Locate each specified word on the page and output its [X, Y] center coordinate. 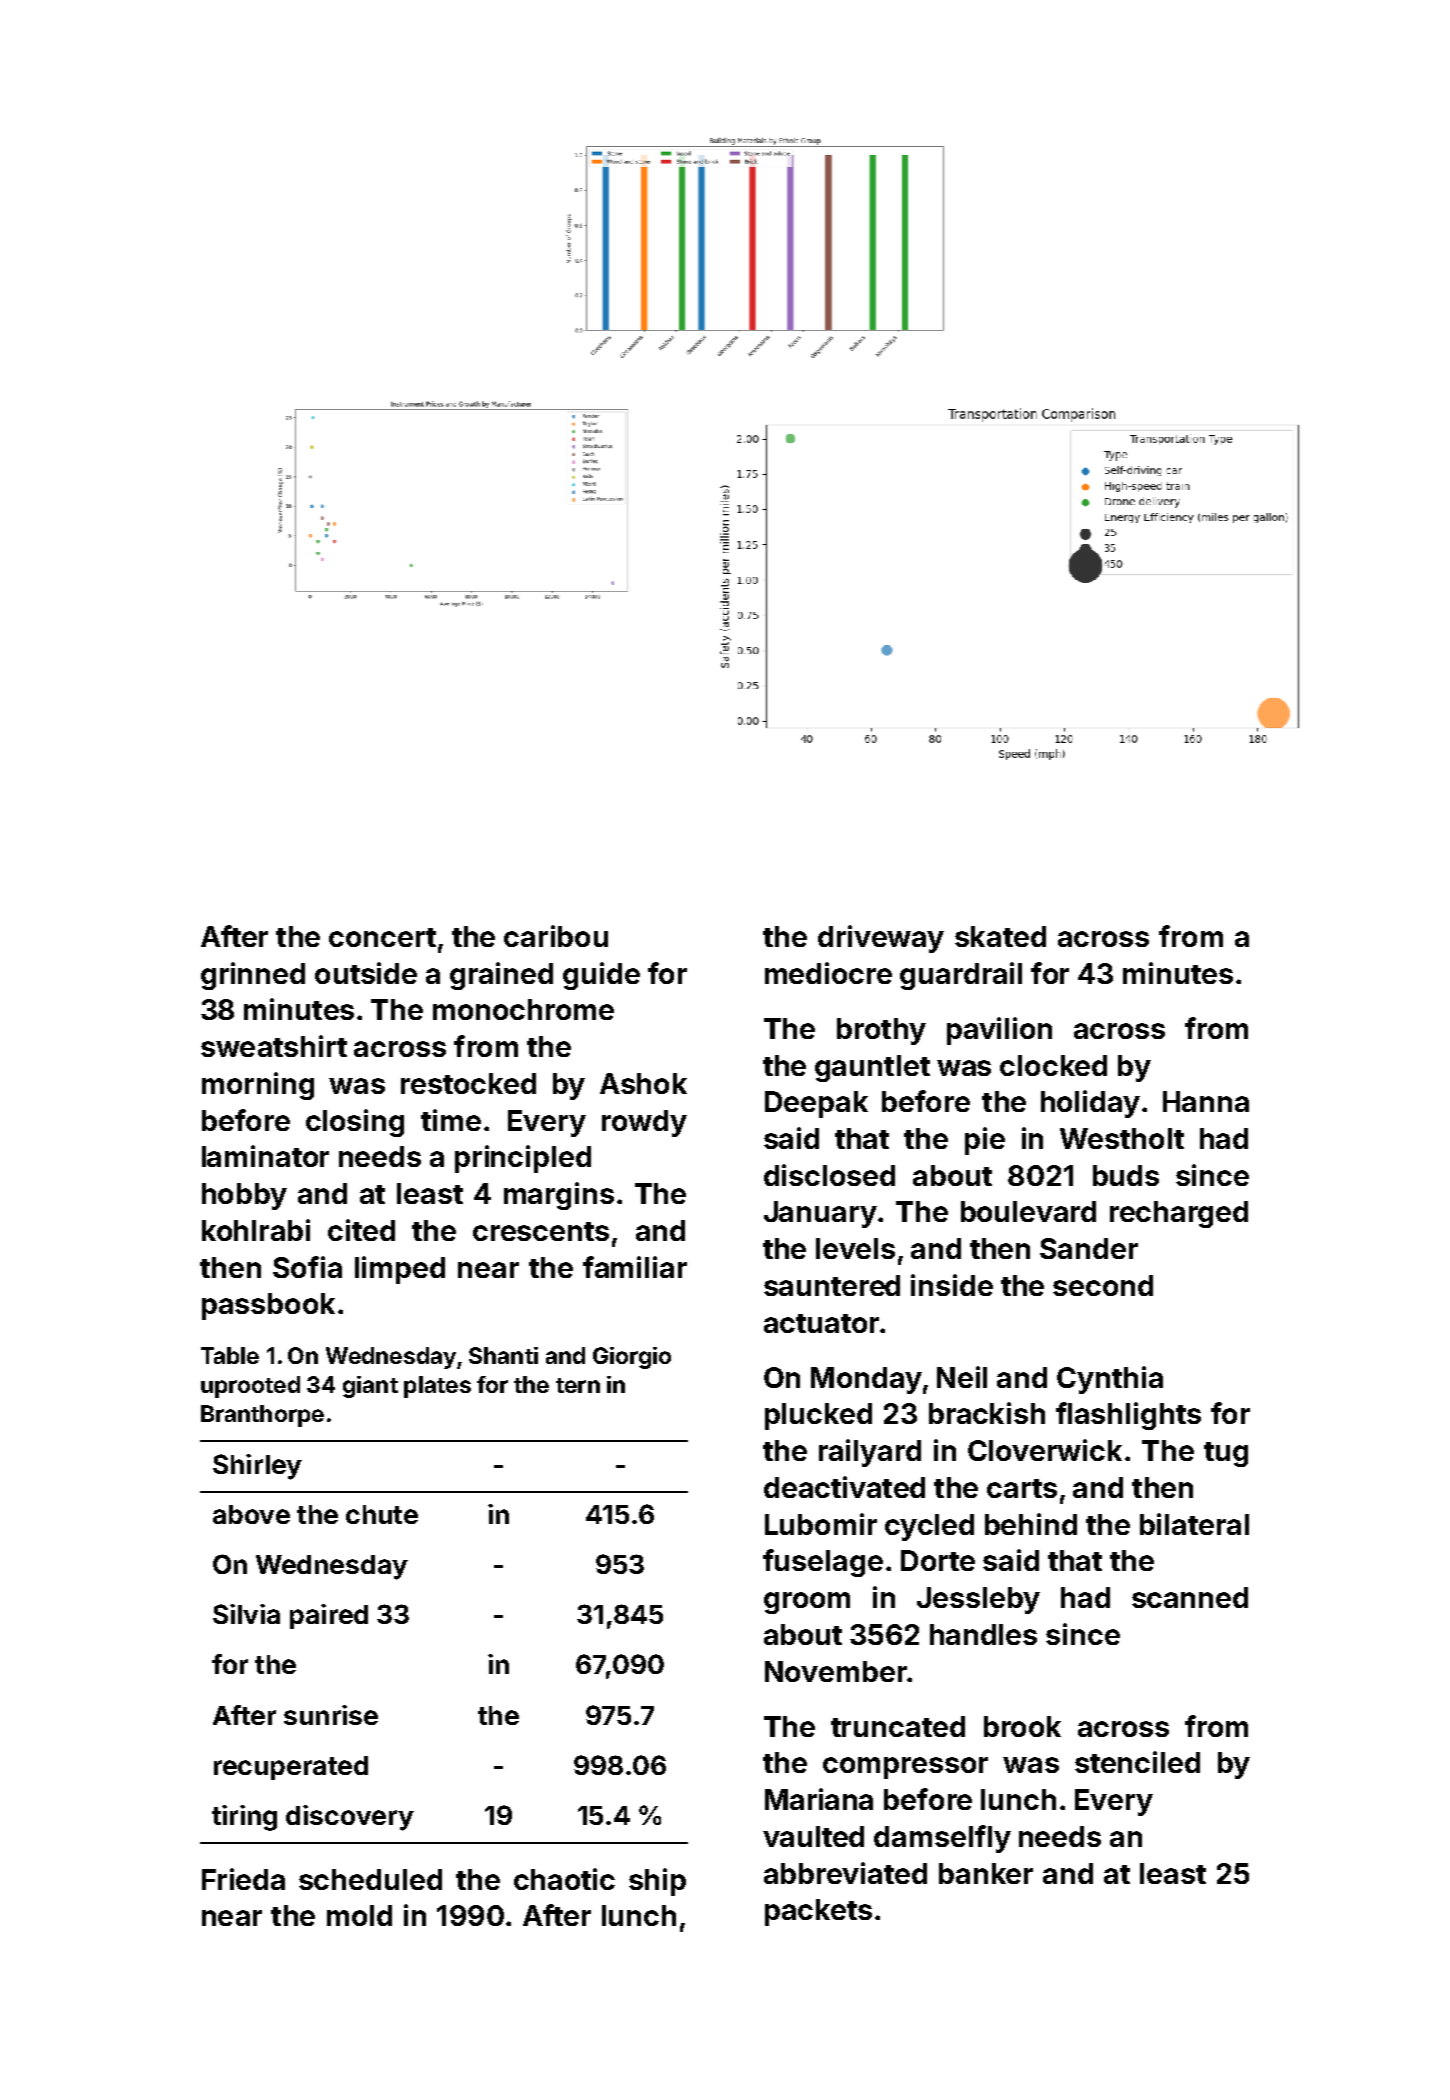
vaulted [813, 1836]
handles [983, 1634]
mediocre [828, 973]
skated [1000, 936]
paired [329, 1616]
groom [807, 1603]
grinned [253, 976]
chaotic [564, 1879]
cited [361, 1230]
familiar [635, 1267]
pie [985, 1141]
